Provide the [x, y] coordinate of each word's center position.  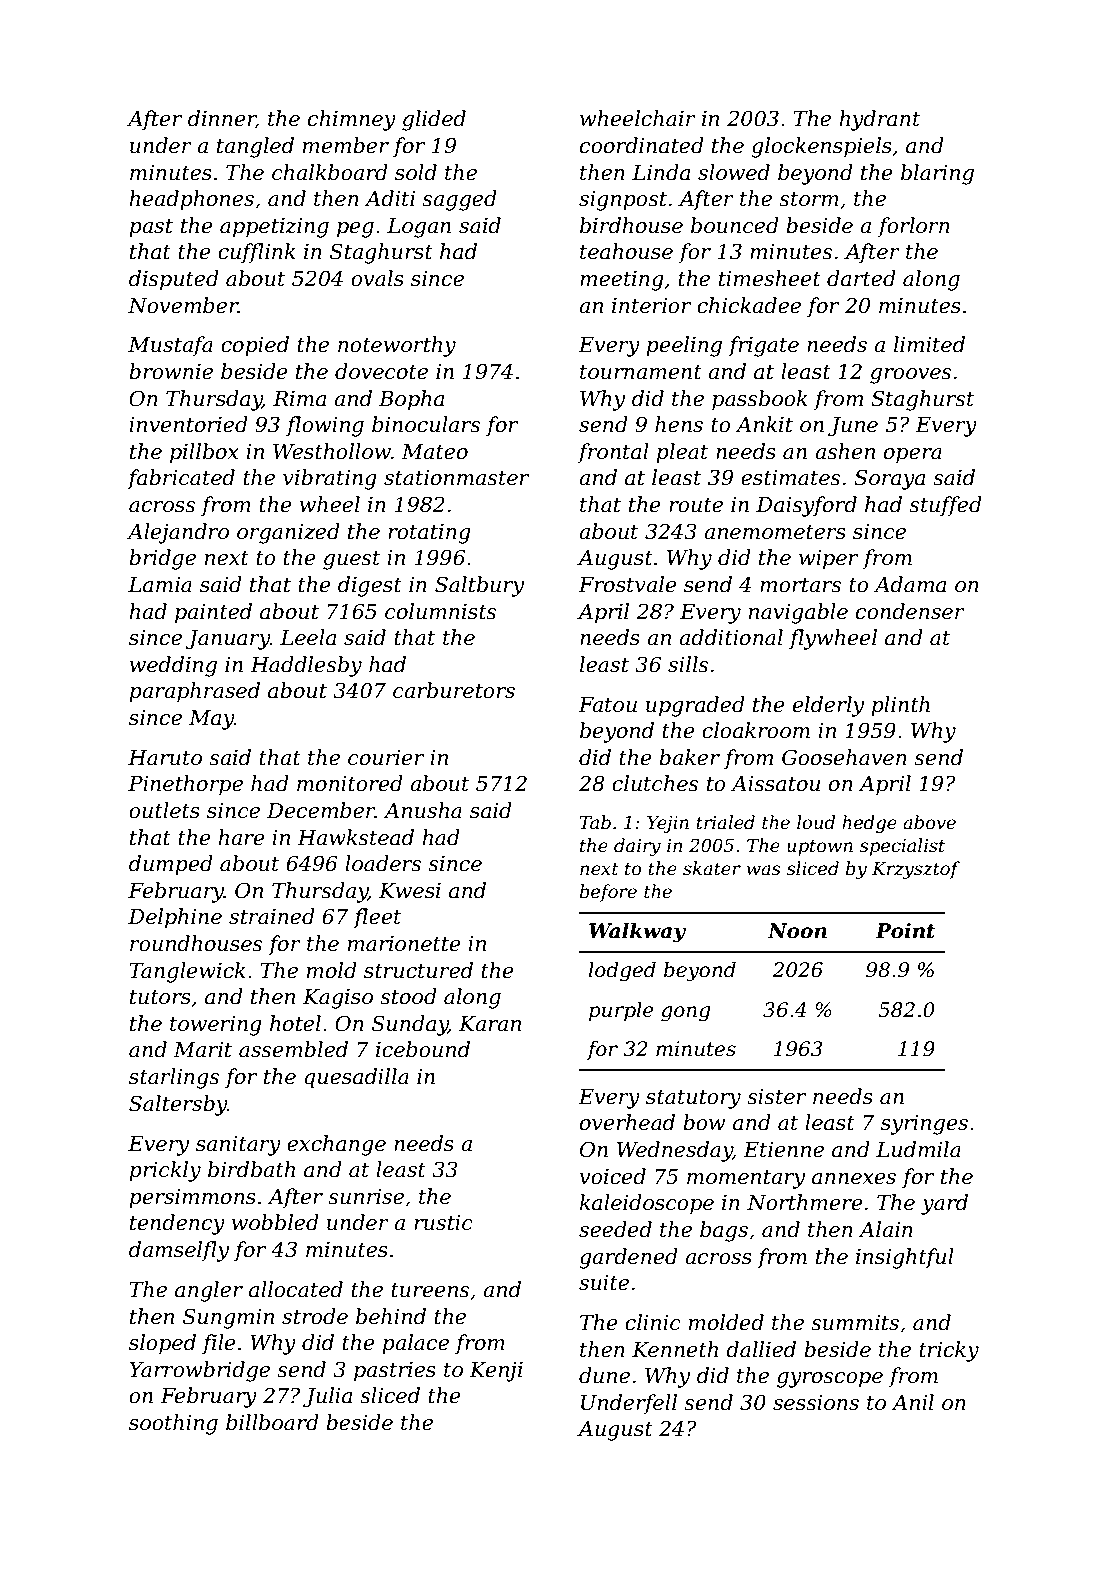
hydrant [879, 120]
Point [905, 931]
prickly [165, 1171]
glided [434, 120]
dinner [222, 119]
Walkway [637, 933]
